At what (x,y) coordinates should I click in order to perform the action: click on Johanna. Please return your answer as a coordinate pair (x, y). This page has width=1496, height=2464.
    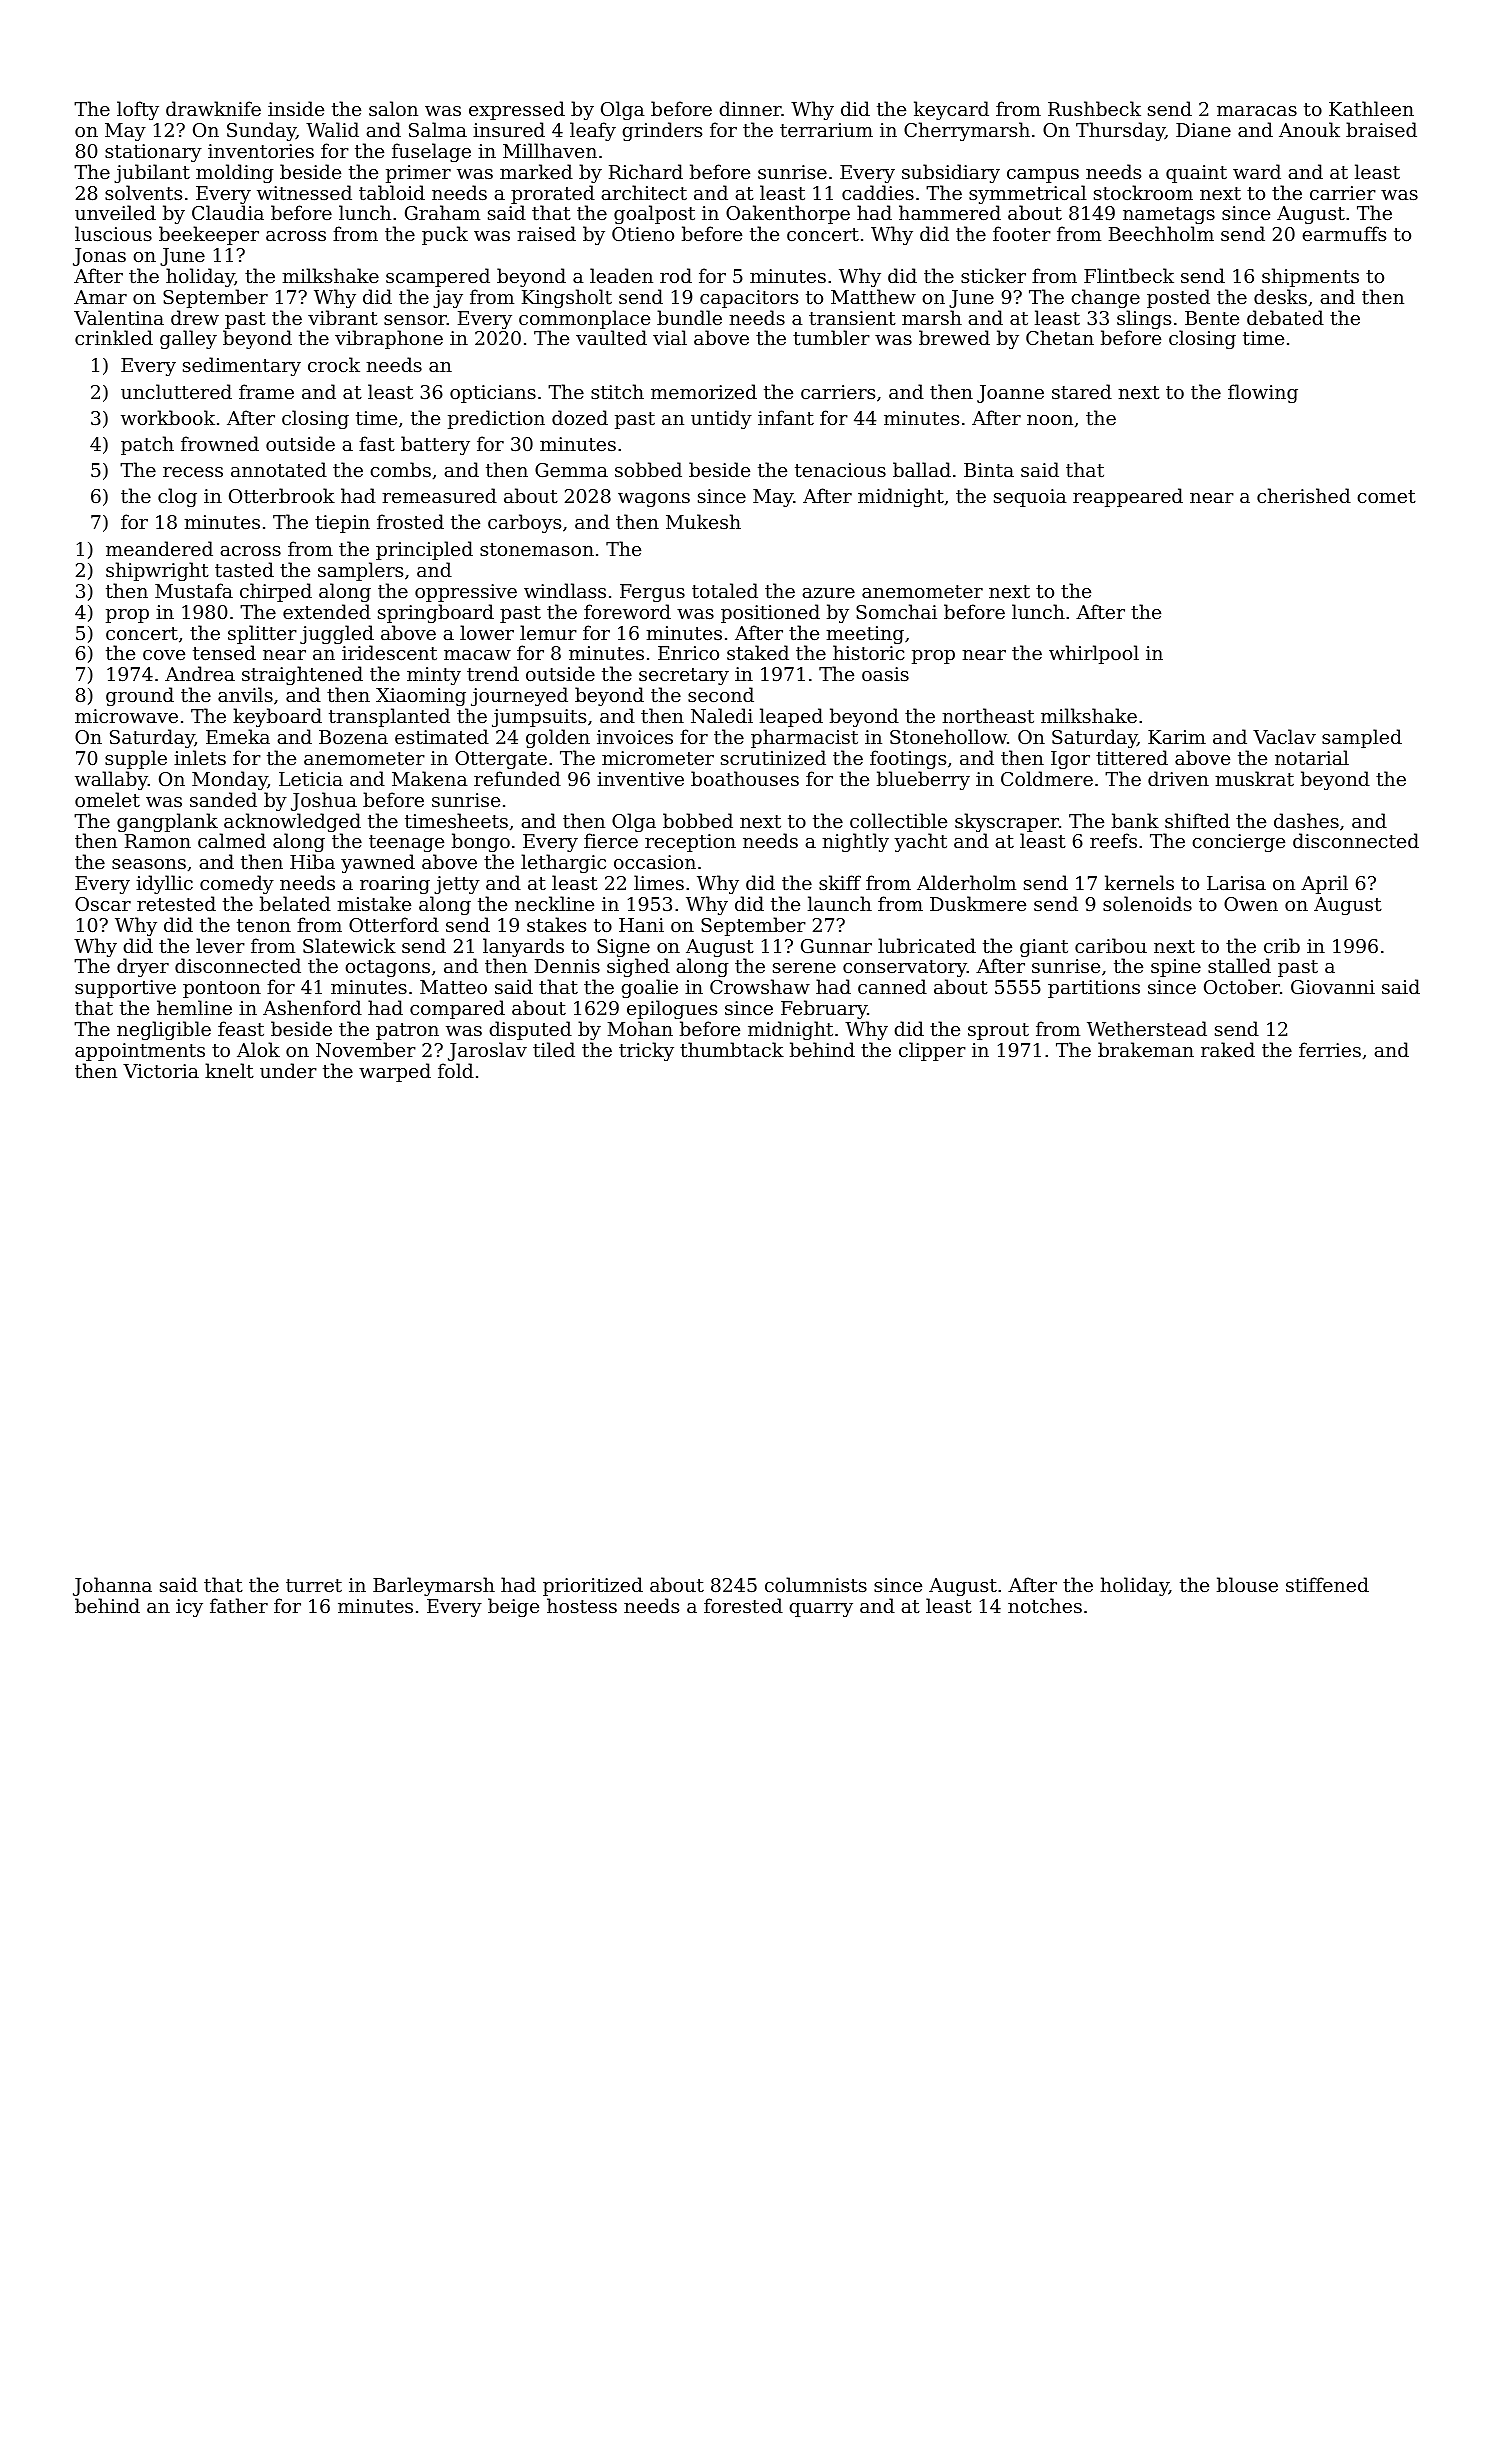
    Looking at the image, I should click on (112, 1586).
